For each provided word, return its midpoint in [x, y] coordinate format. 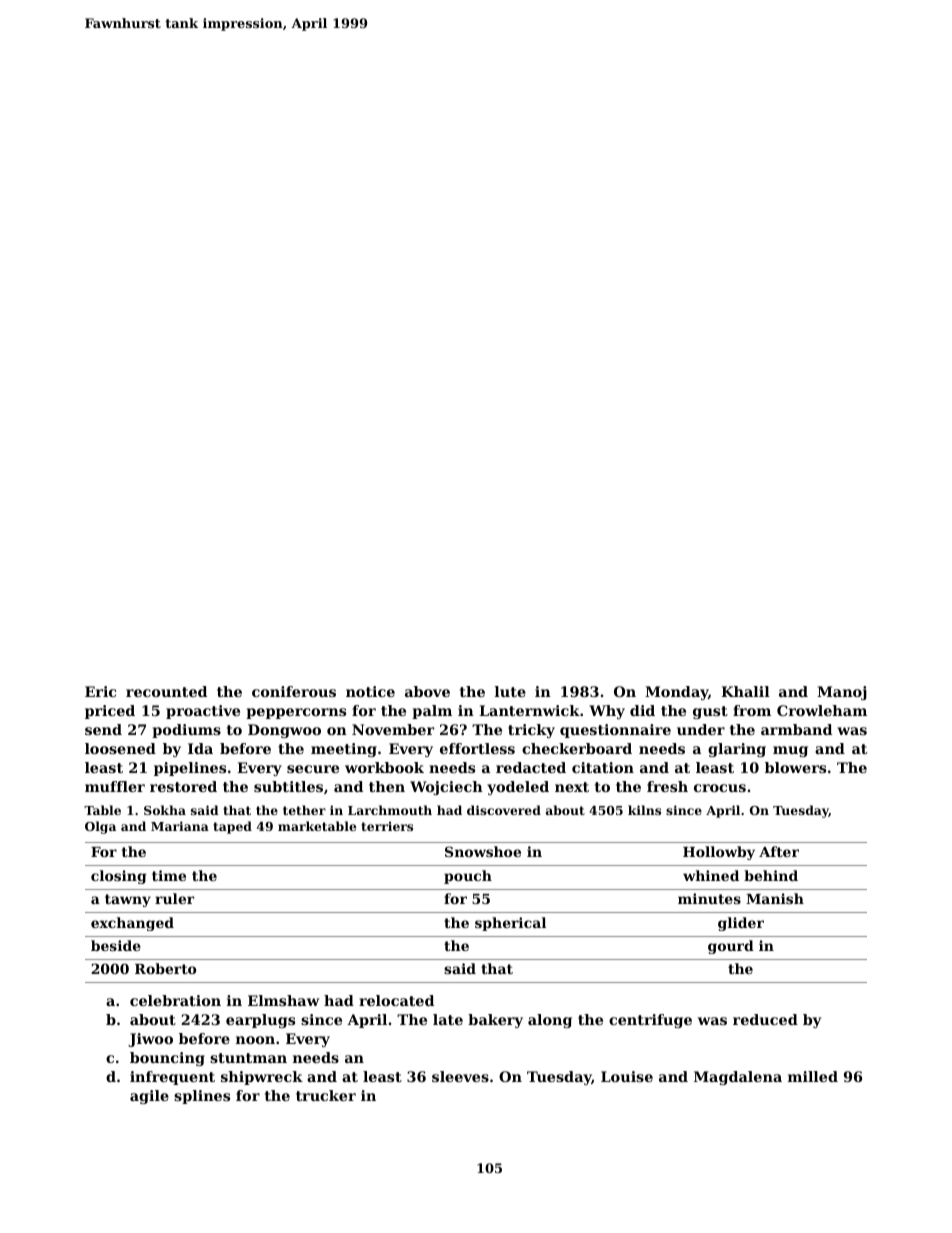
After [779, 851]
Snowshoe [483, 851]
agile [149, 1097]
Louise [627, 1076]
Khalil [745, 691]
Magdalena [738, 1078]
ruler [174, 898]
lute [510, 691]
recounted [166, 691]
